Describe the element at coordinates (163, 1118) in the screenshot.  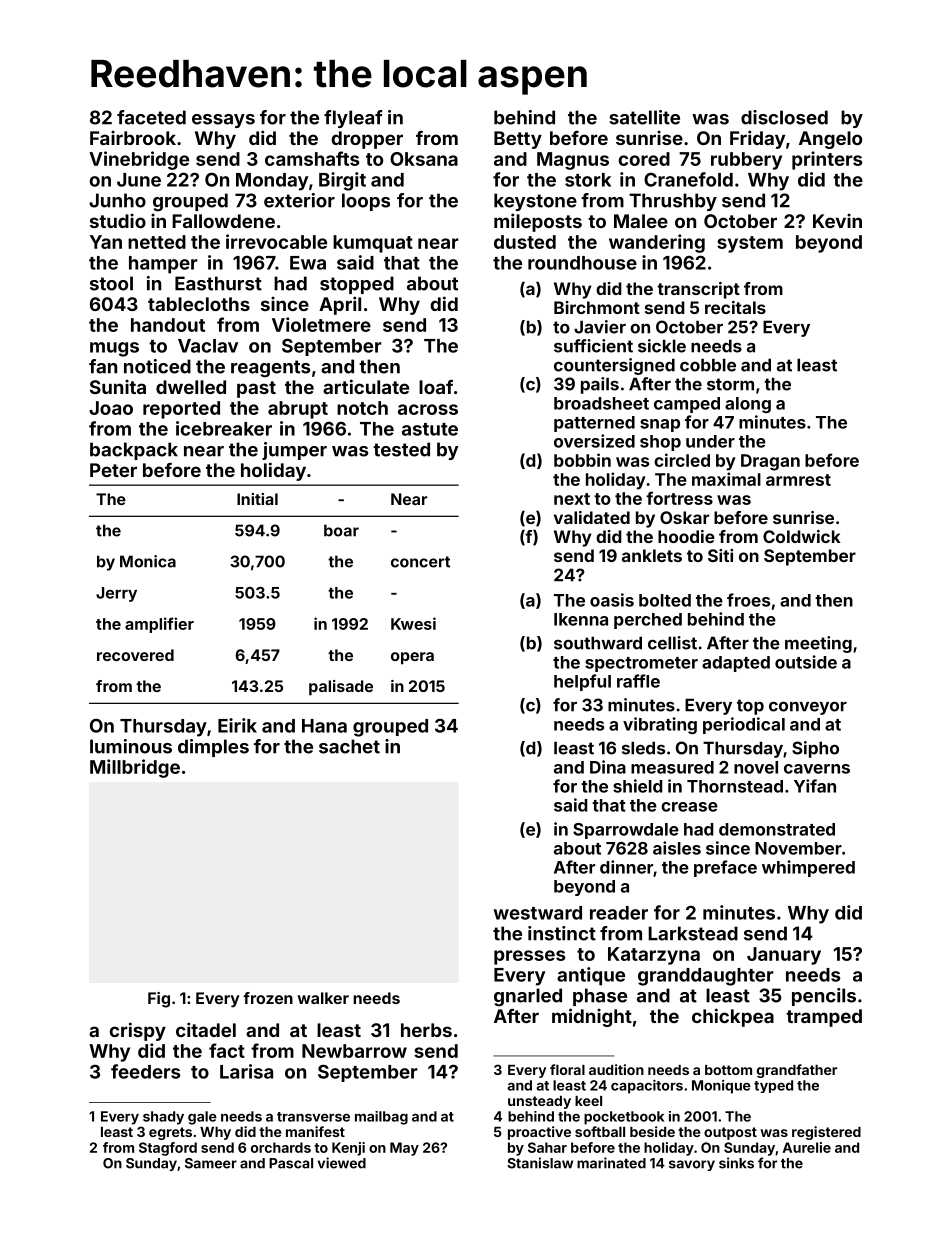
I see `shady` at that location.
